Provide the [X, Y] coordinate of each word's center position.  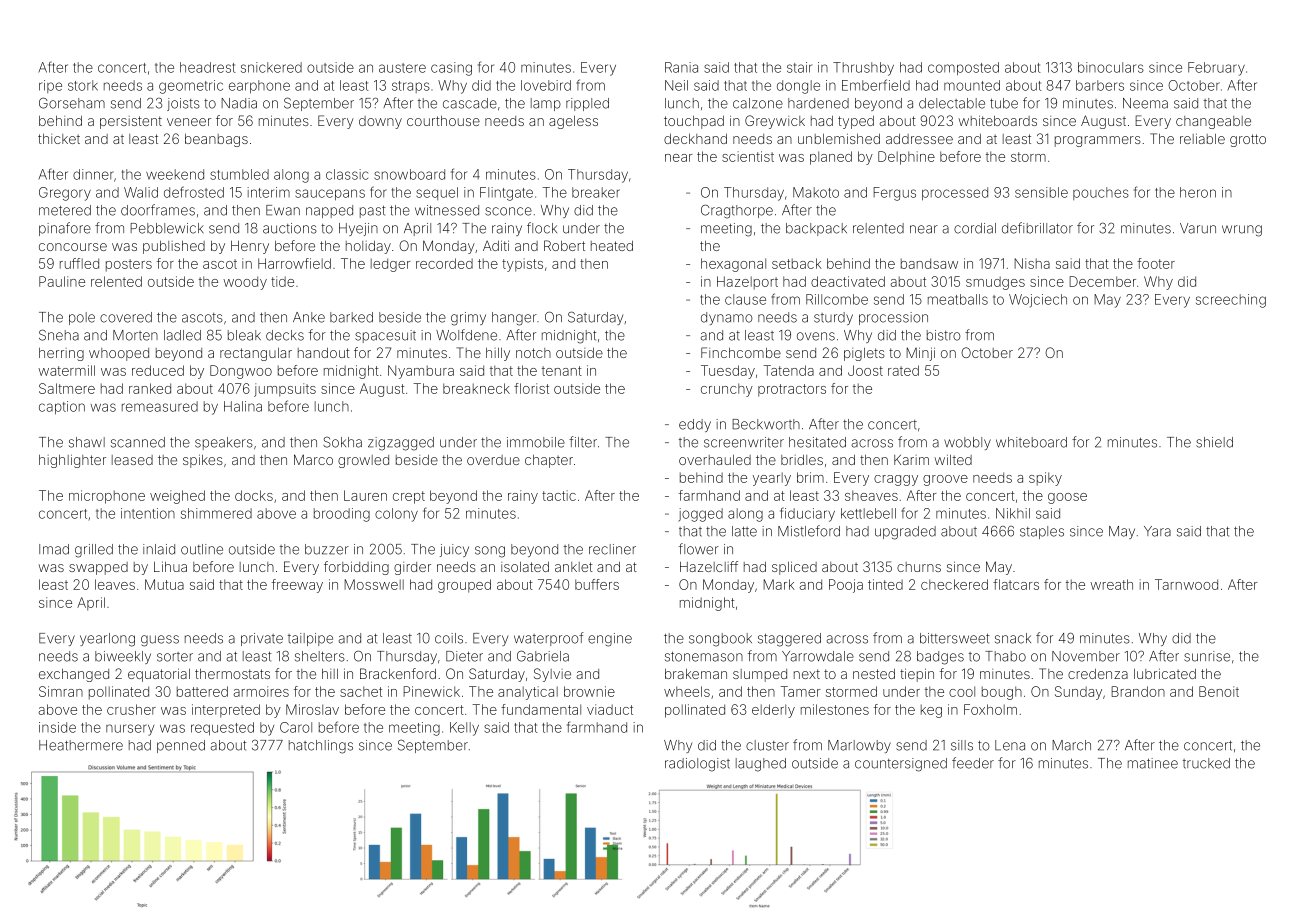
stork [83, 85]
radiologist [697, 765]
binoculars [1111, 67]
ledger [391, 265]
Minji [920, 354]
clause [745, 299]
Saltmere [67, 388]
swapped [98, 568]
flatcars [1016, 584]
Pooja [846, 586]
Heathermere [81, 745]
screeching [1231, 301]
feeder [973, 763]
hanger [514, 319]
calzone [758, 103]
